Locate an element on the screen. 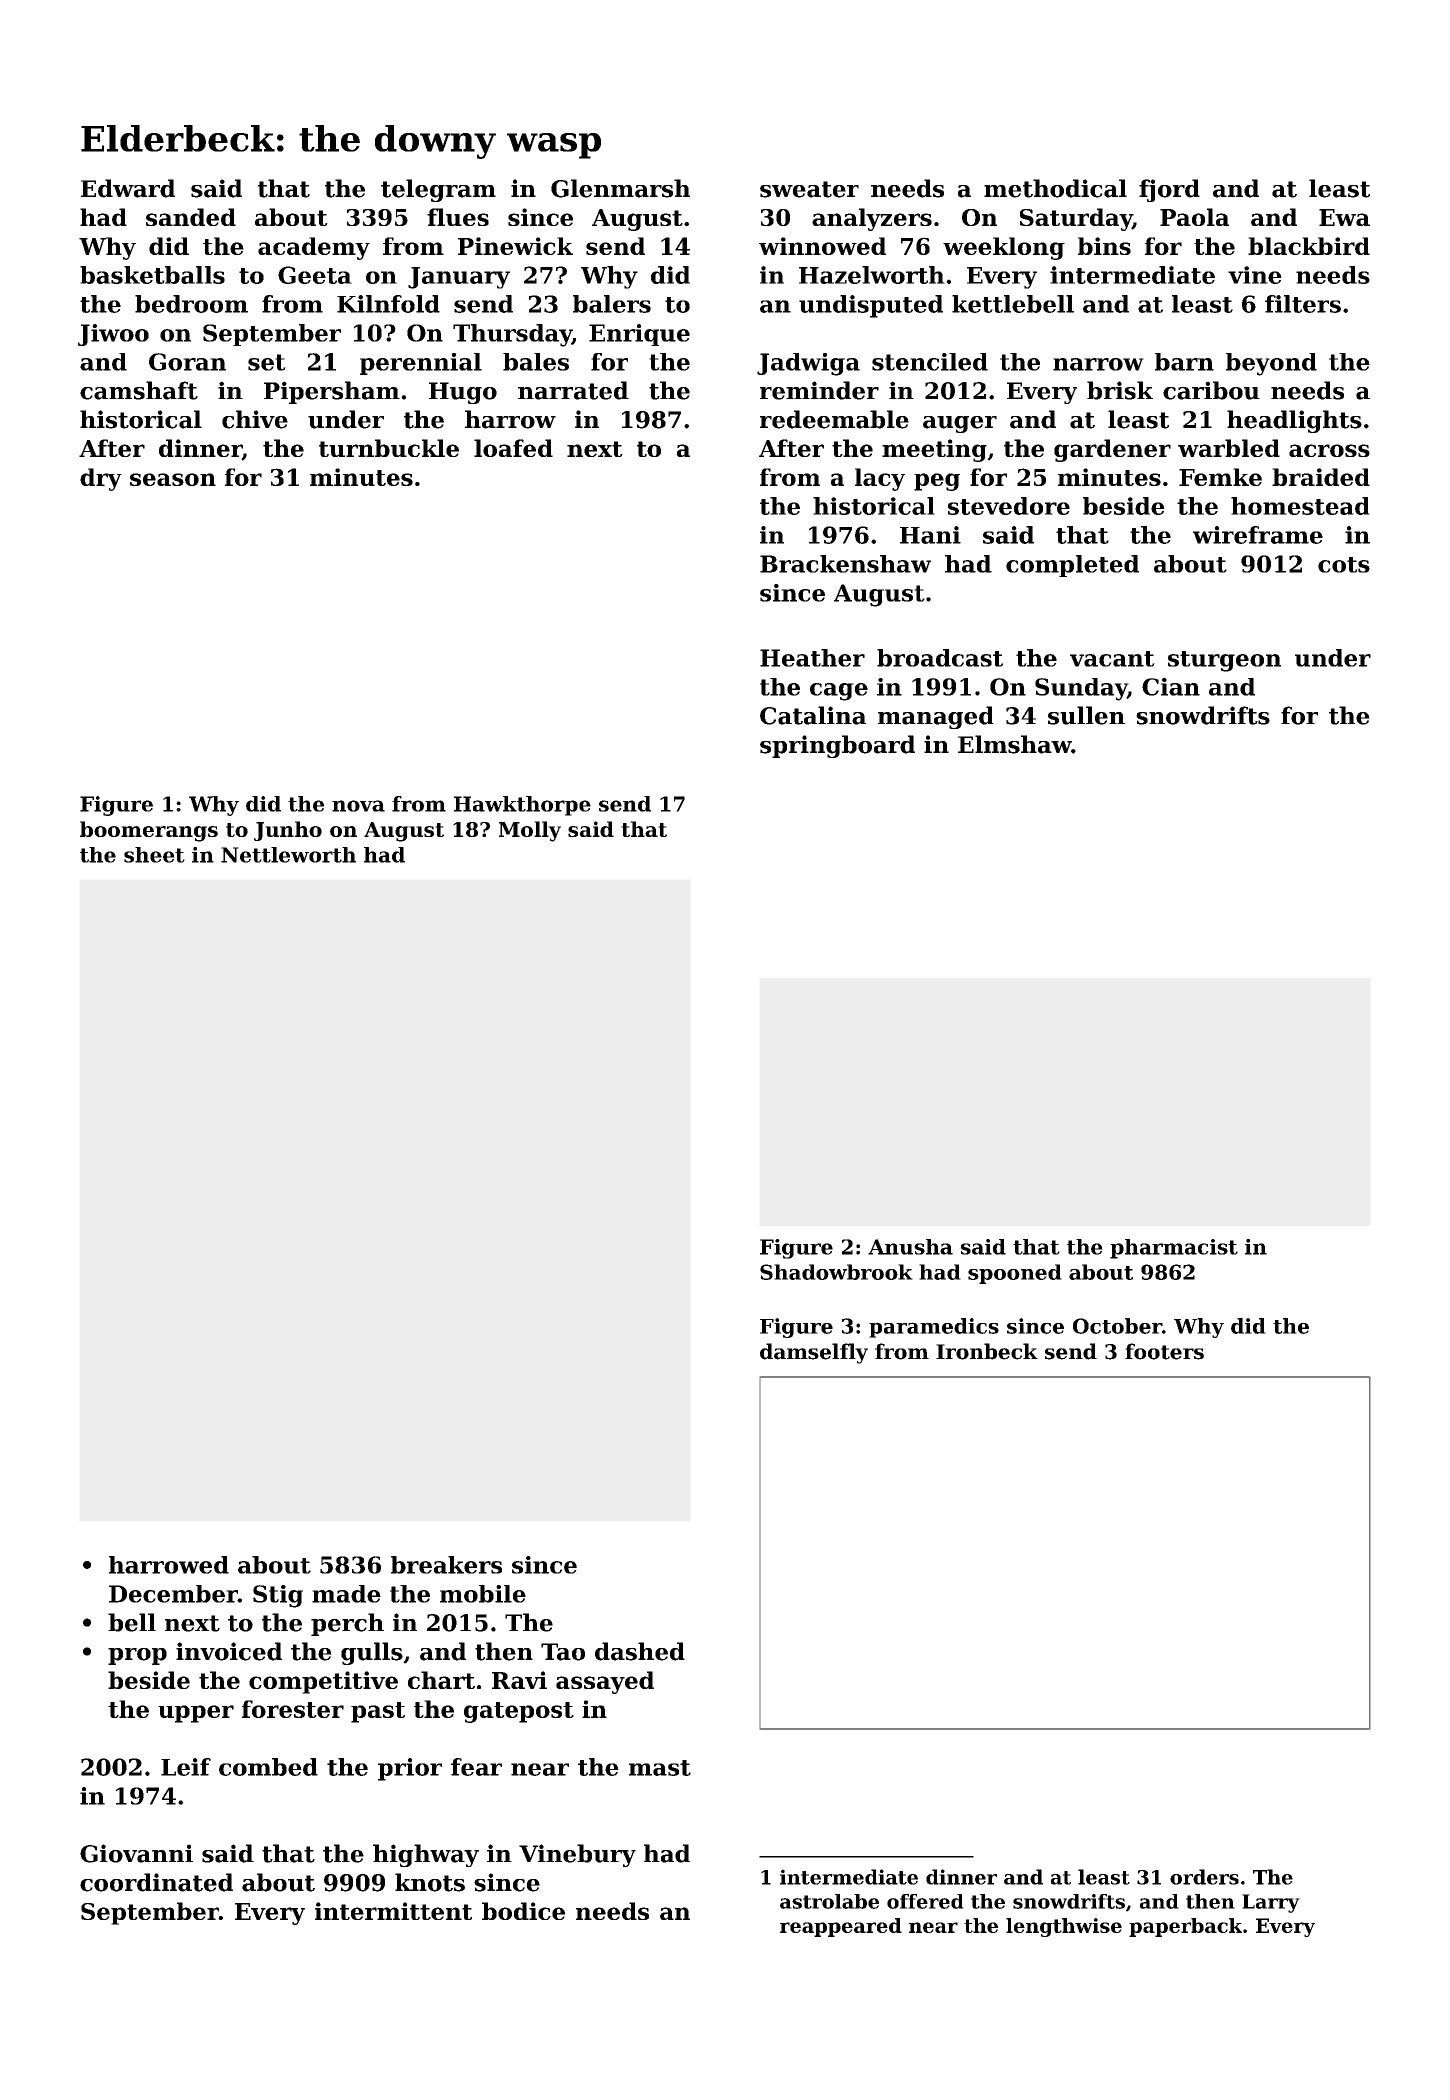 The width and height of the screenshot is (1450, 2100). Ironbeck is located at coordinates (987, 1351).
